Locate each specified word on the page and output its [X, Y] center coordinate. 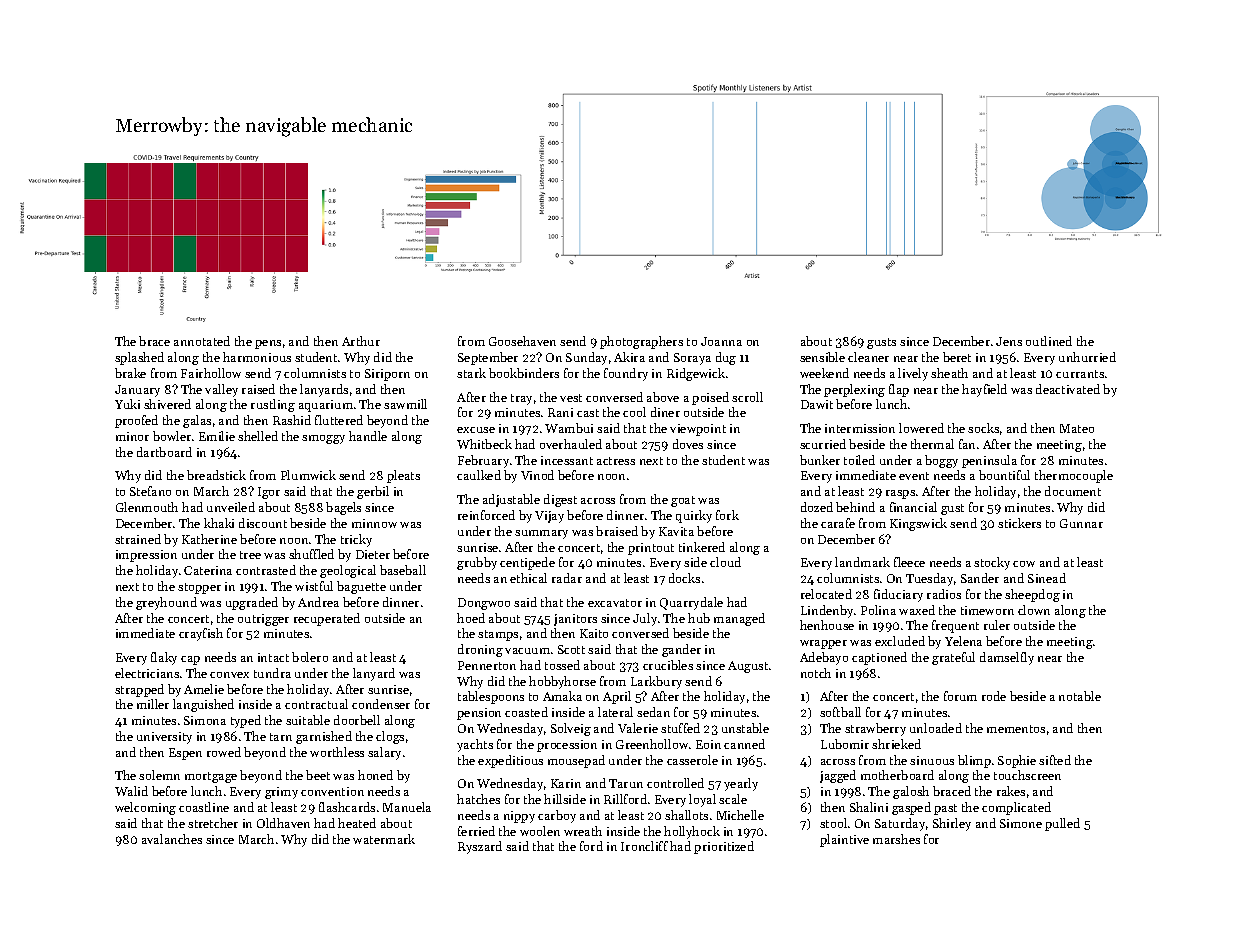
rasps [900, 494]
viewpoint [698, 430]
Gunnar [1081, 523]
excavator [615, 603]
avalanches [172, 839]
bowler [172, 436]
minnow [374, 523]
